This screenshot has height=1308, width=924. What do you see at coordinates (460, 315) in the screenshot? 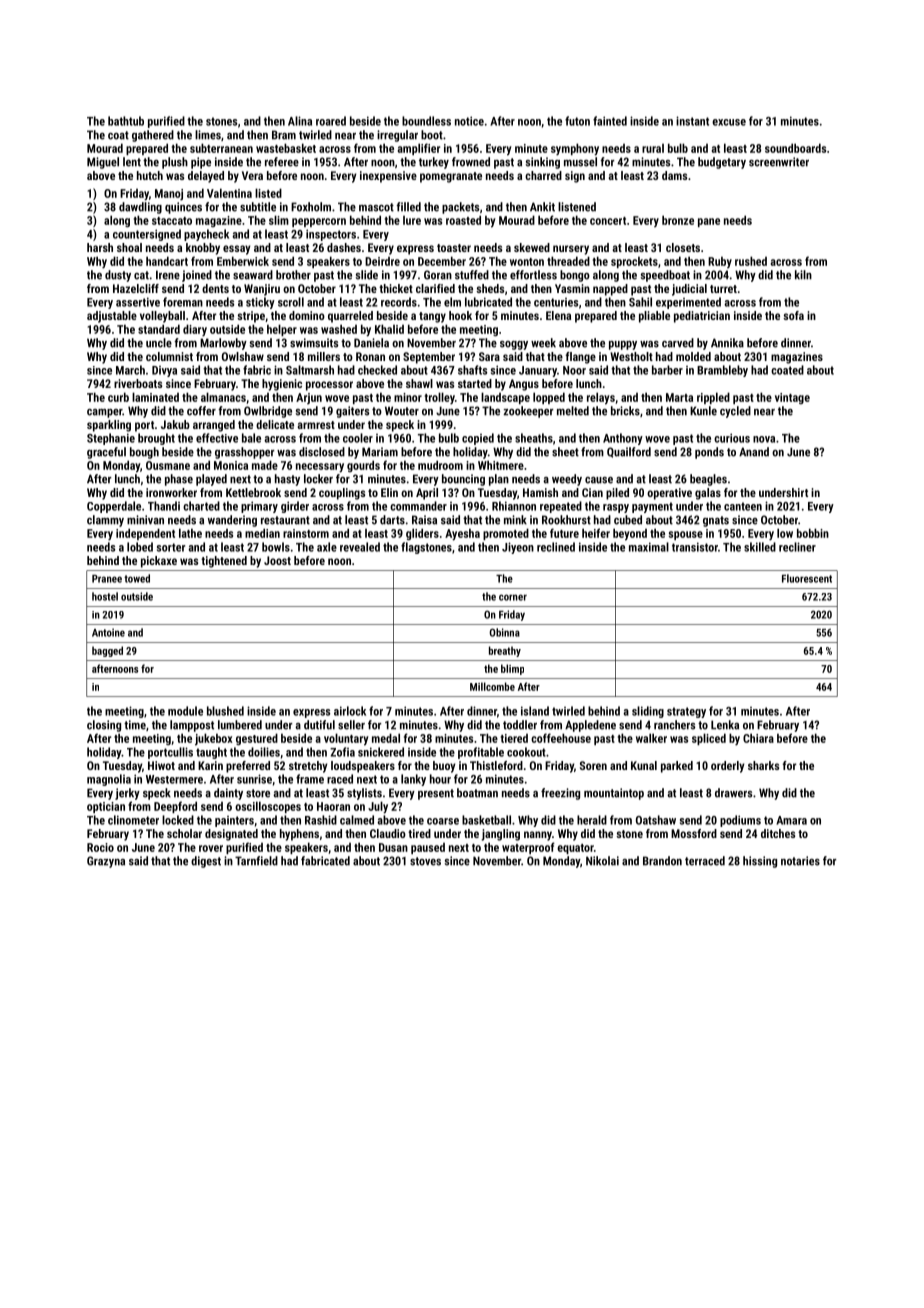
I see `hook` at bounding box center [460, 315].
